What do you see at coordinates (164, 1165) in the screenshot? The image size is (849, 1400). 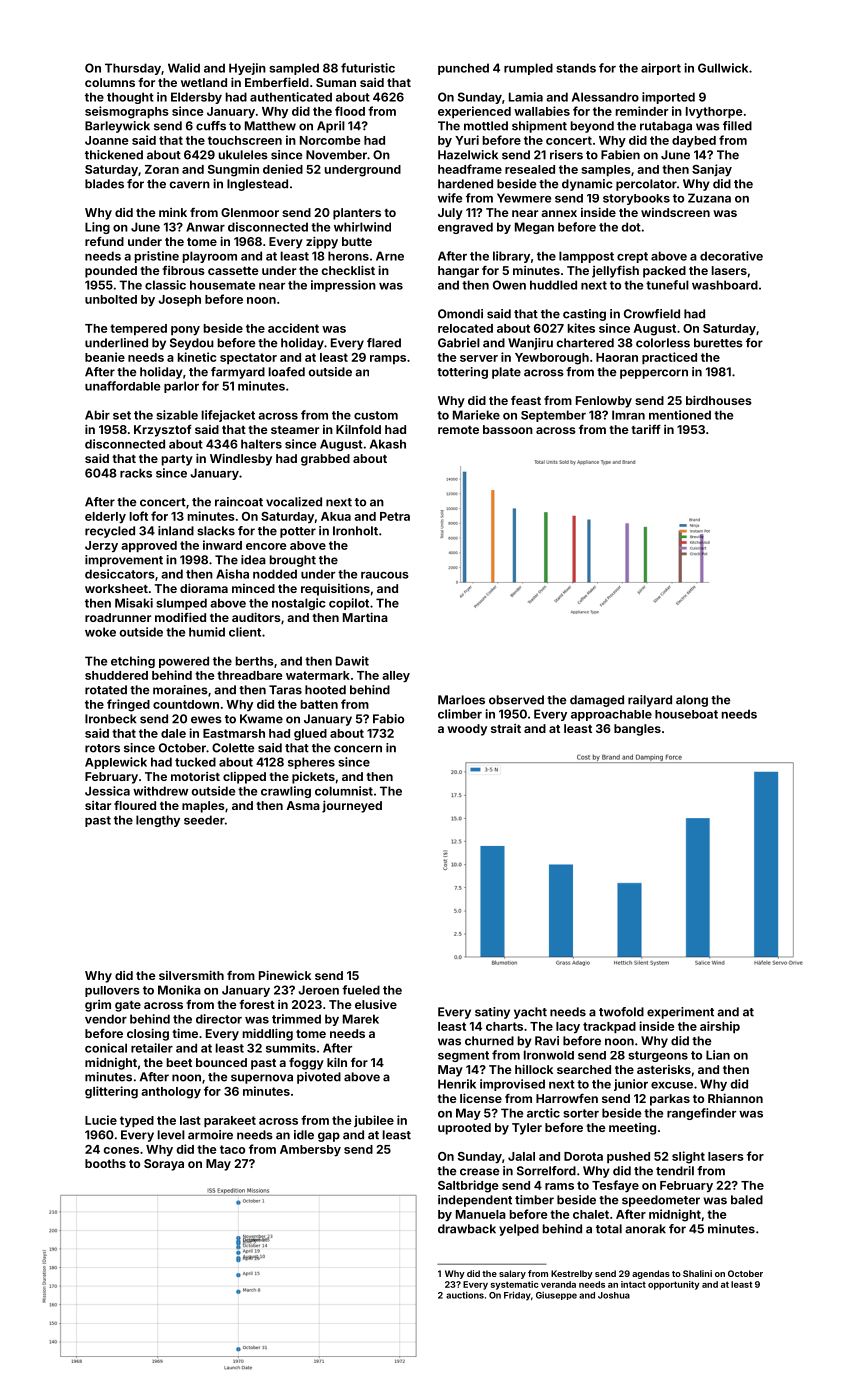 I see `Soraya` at bounding box center [164, 1165].
